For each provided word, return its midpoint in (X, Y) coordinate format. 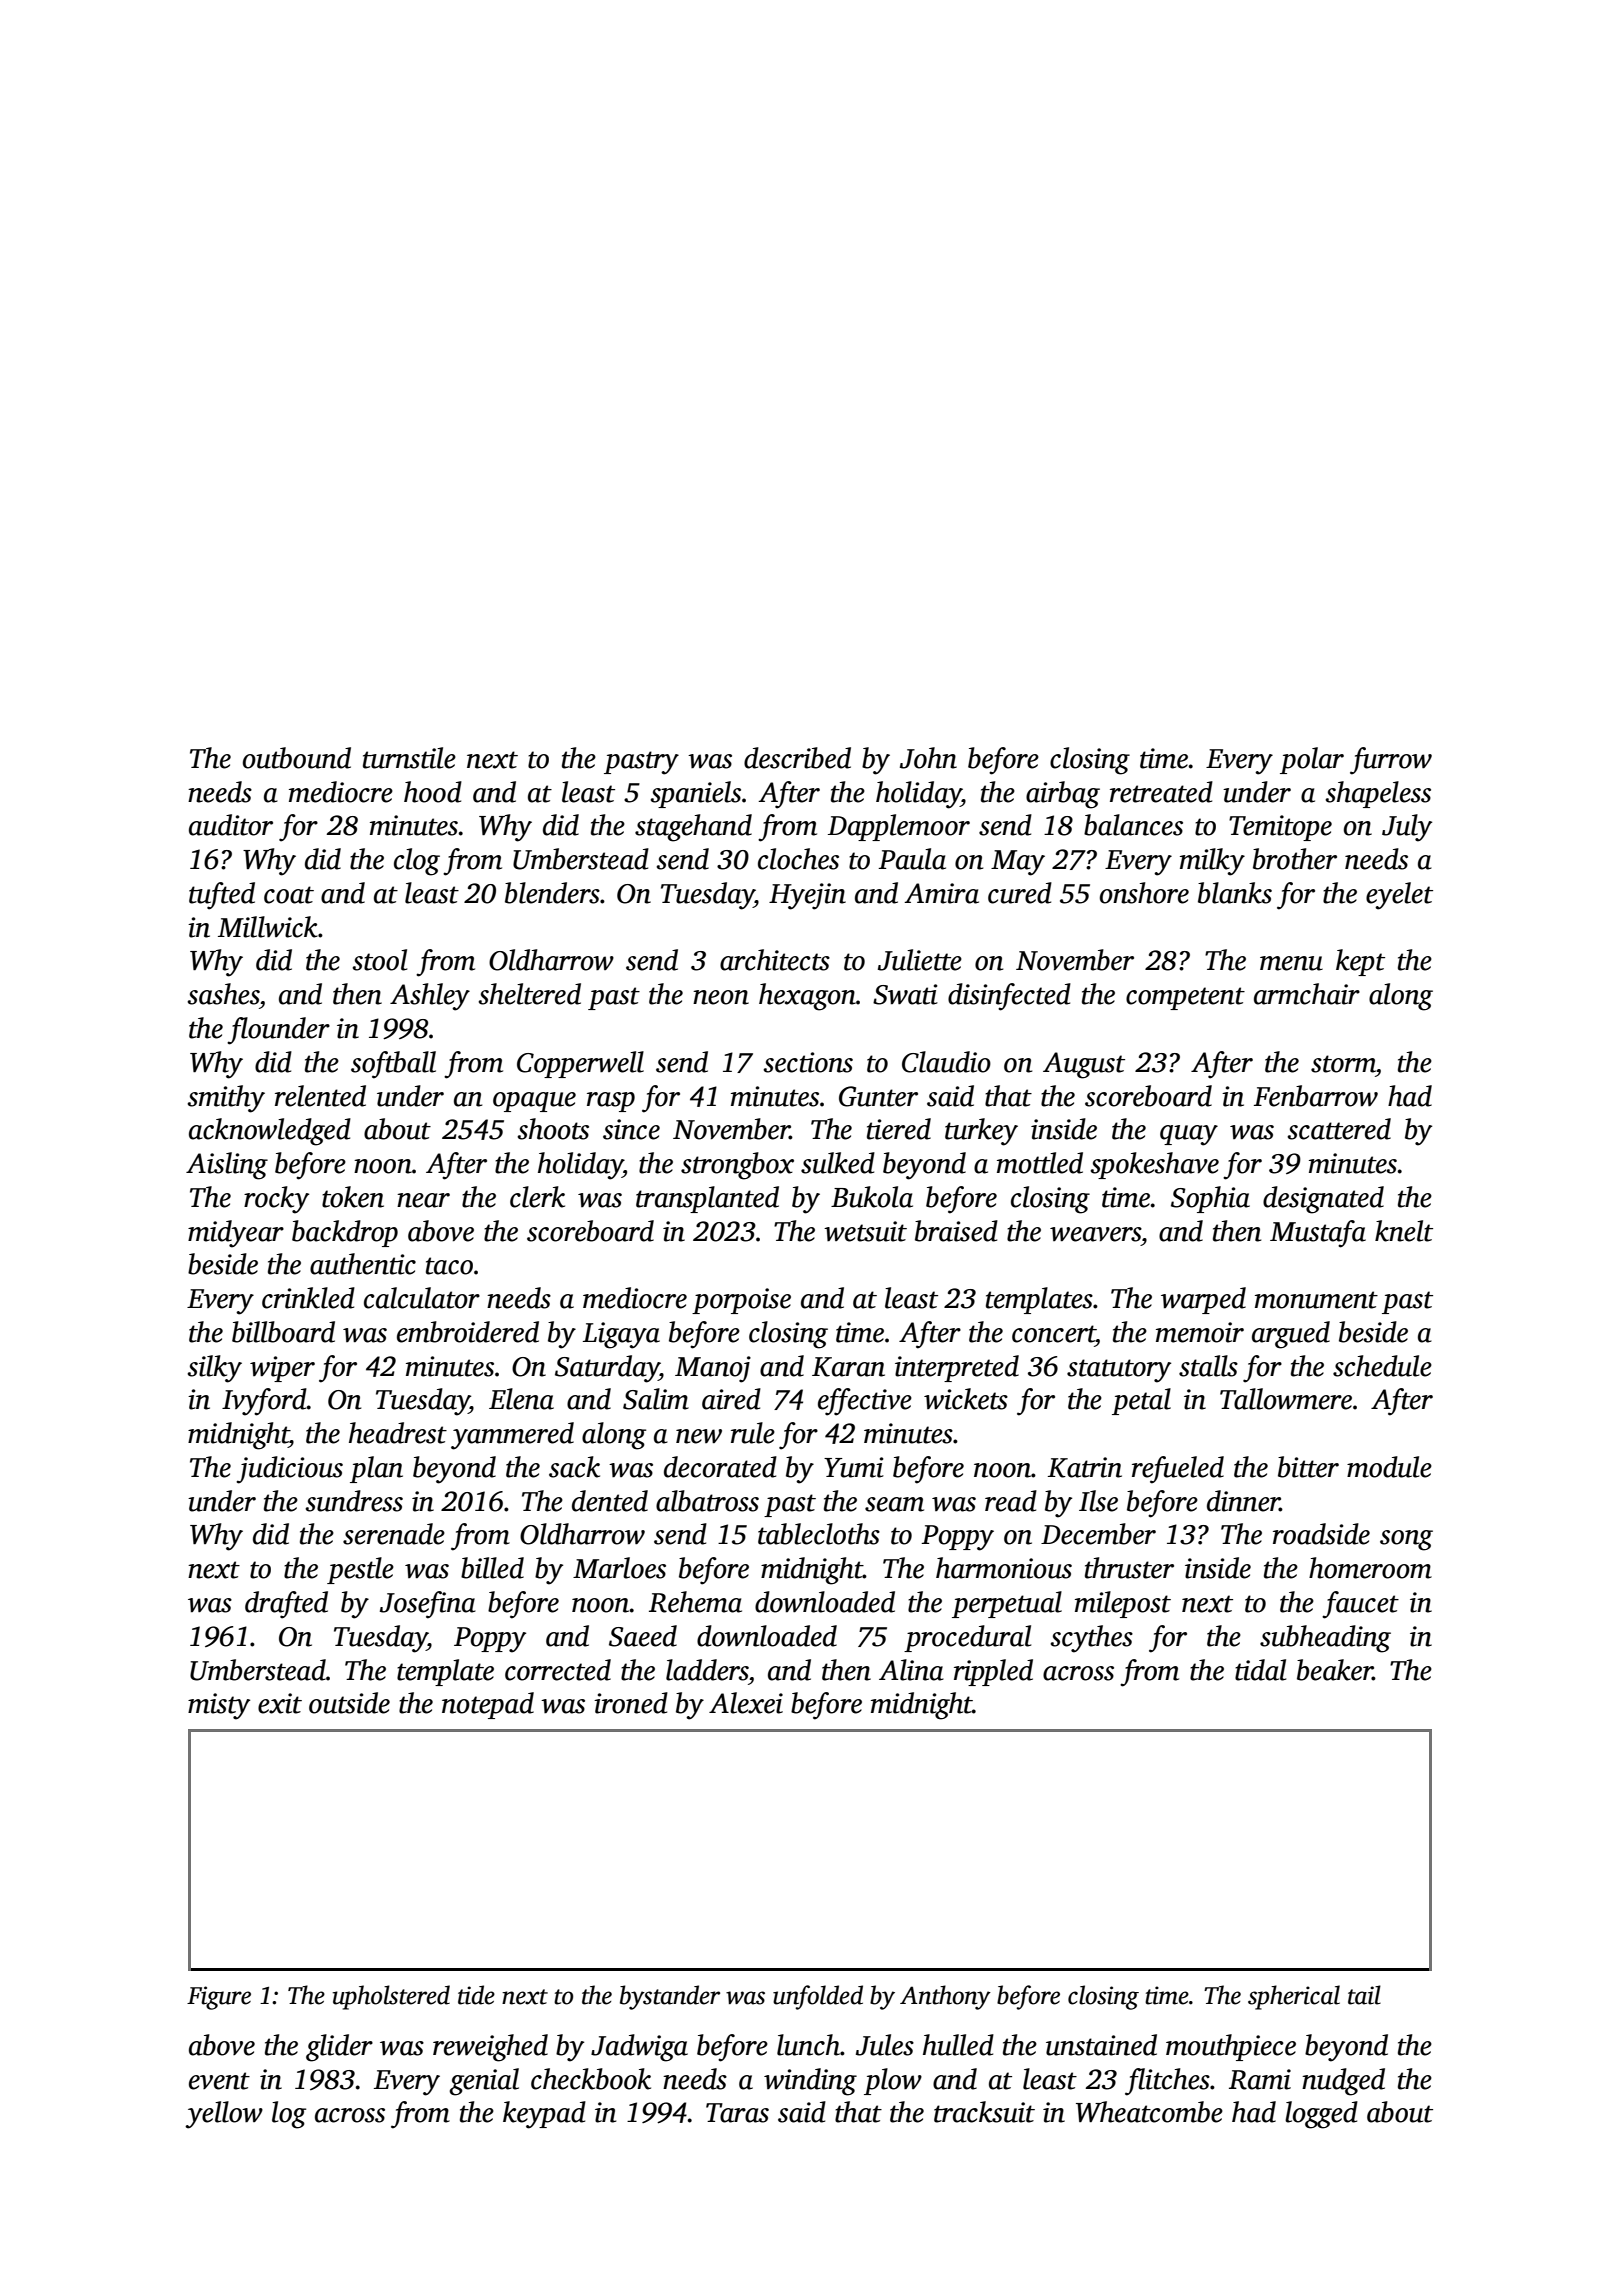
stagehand (693, 828)
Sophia (1210, 1199)
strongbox (737, 1166)
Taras (737, 2113)
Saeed (643, 1636)
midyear (236, 1234)
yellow (224, 2115)
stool (379, 960)
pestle (360, 1570)
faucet (1360, 1605)
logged (1321, 2115)
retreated (1161, 792)
